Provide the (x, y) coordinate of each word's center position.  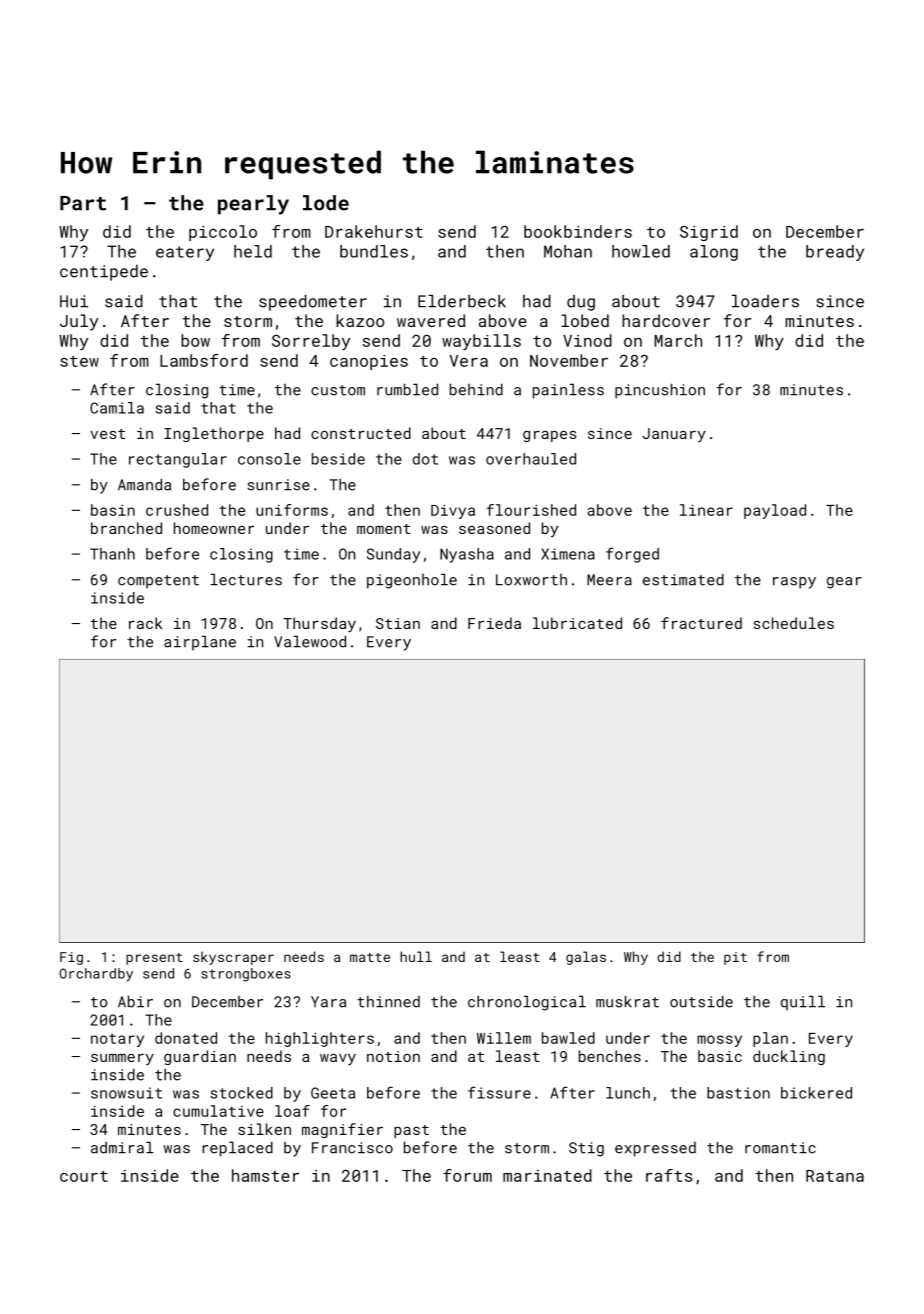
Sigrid (709, 233)
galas (586, 958)
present (154, 959)
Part (83, 203)
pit (735, 958)
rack (146, 623)
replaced (237, 1149)
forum (467, 1175)
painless (568, 391)
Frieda (494, 623)
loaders (765, 301)
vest (107, 434)
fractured (701, 623)
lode (326, 203)
